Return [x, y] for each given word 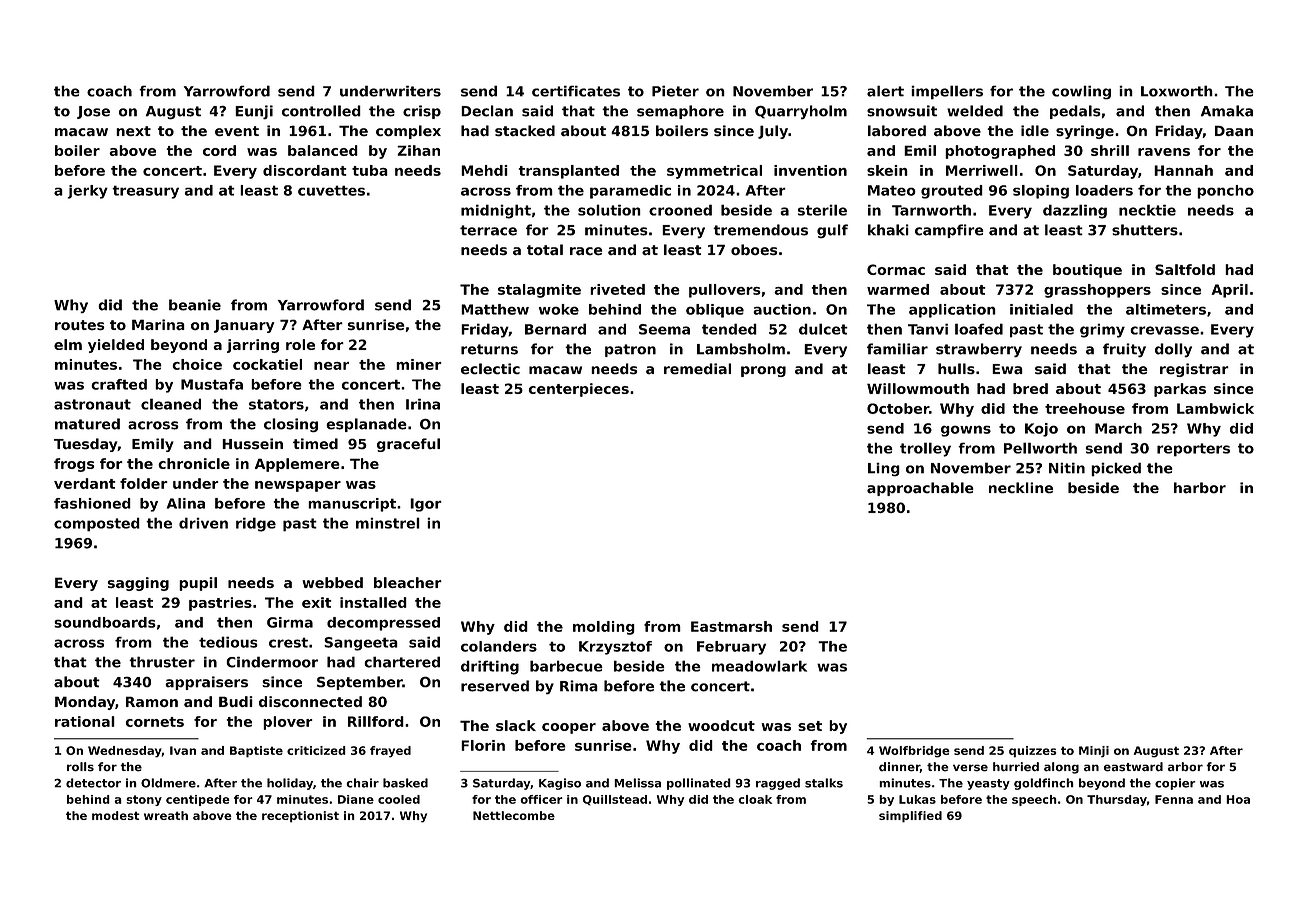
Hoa [1238, 799]
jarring [253, 346]
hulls [956, 368]
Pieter [675, 91]
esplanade [366, 425]
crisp [422, 112]
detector [93, 783]
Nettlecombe [514, 815]
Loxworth [1177, 91]
